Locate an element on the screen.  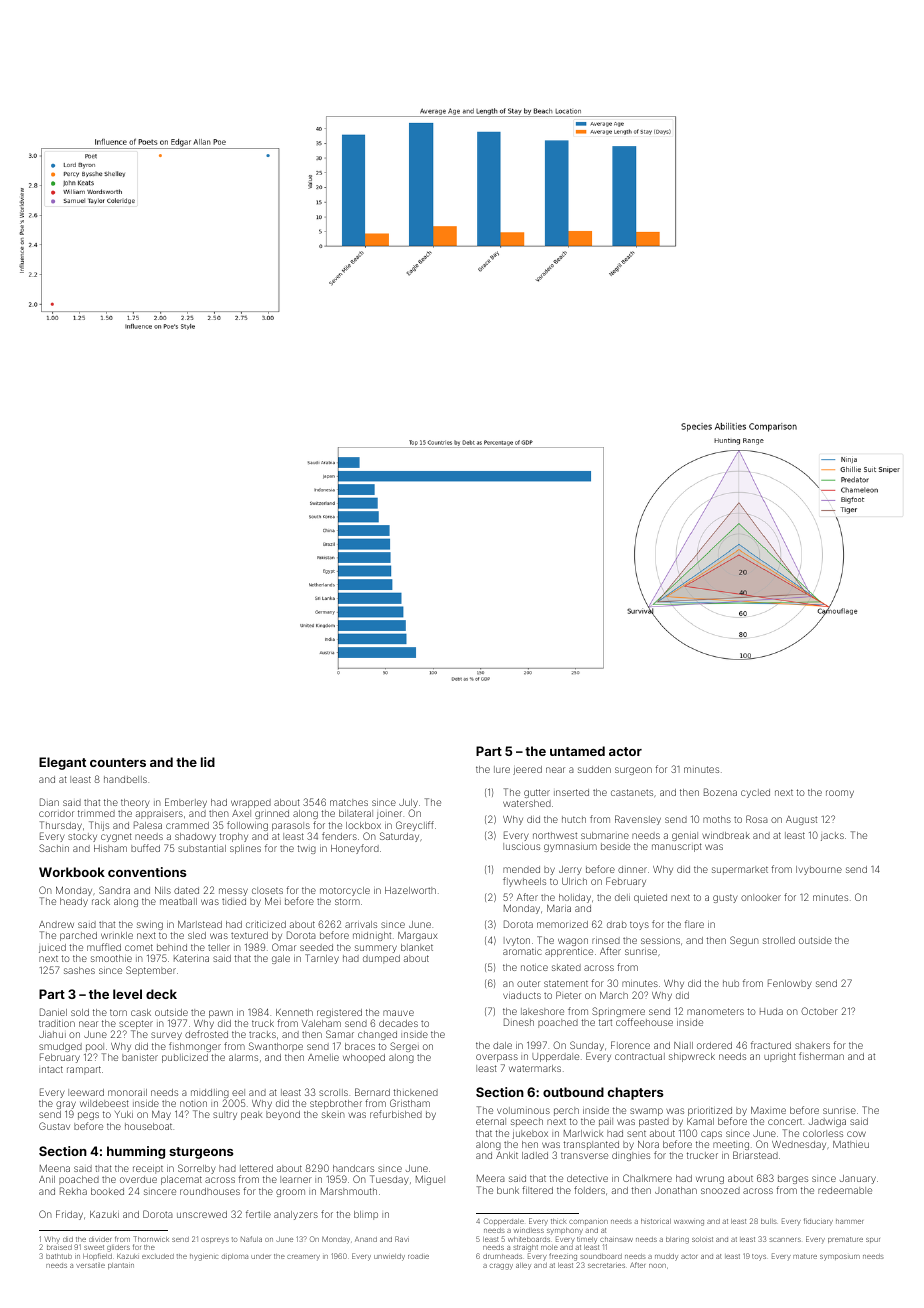
refurbished is located at coordinates (396, 1114).
